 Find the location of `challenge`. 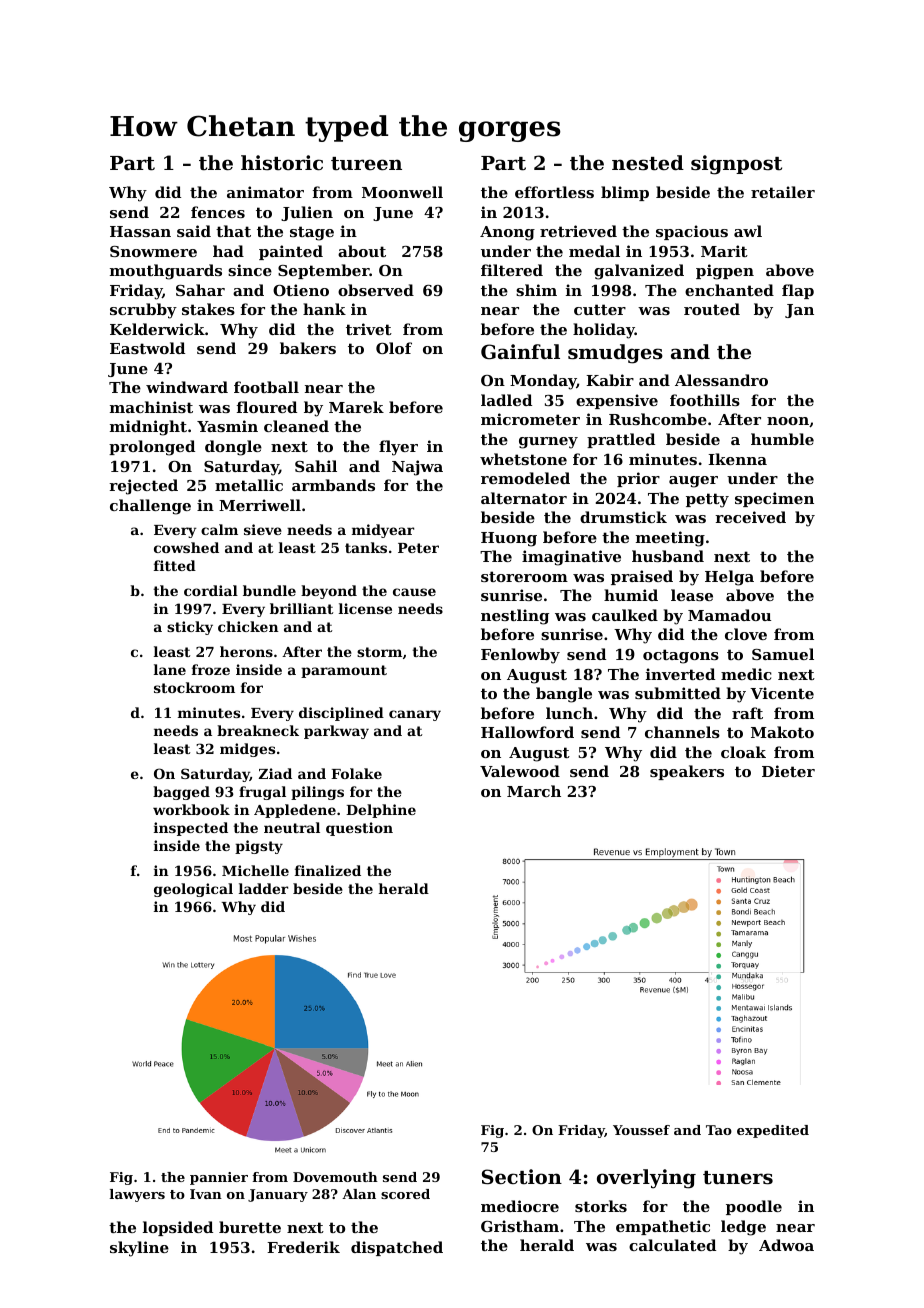

challenge is located at coordinates (150, 507).
